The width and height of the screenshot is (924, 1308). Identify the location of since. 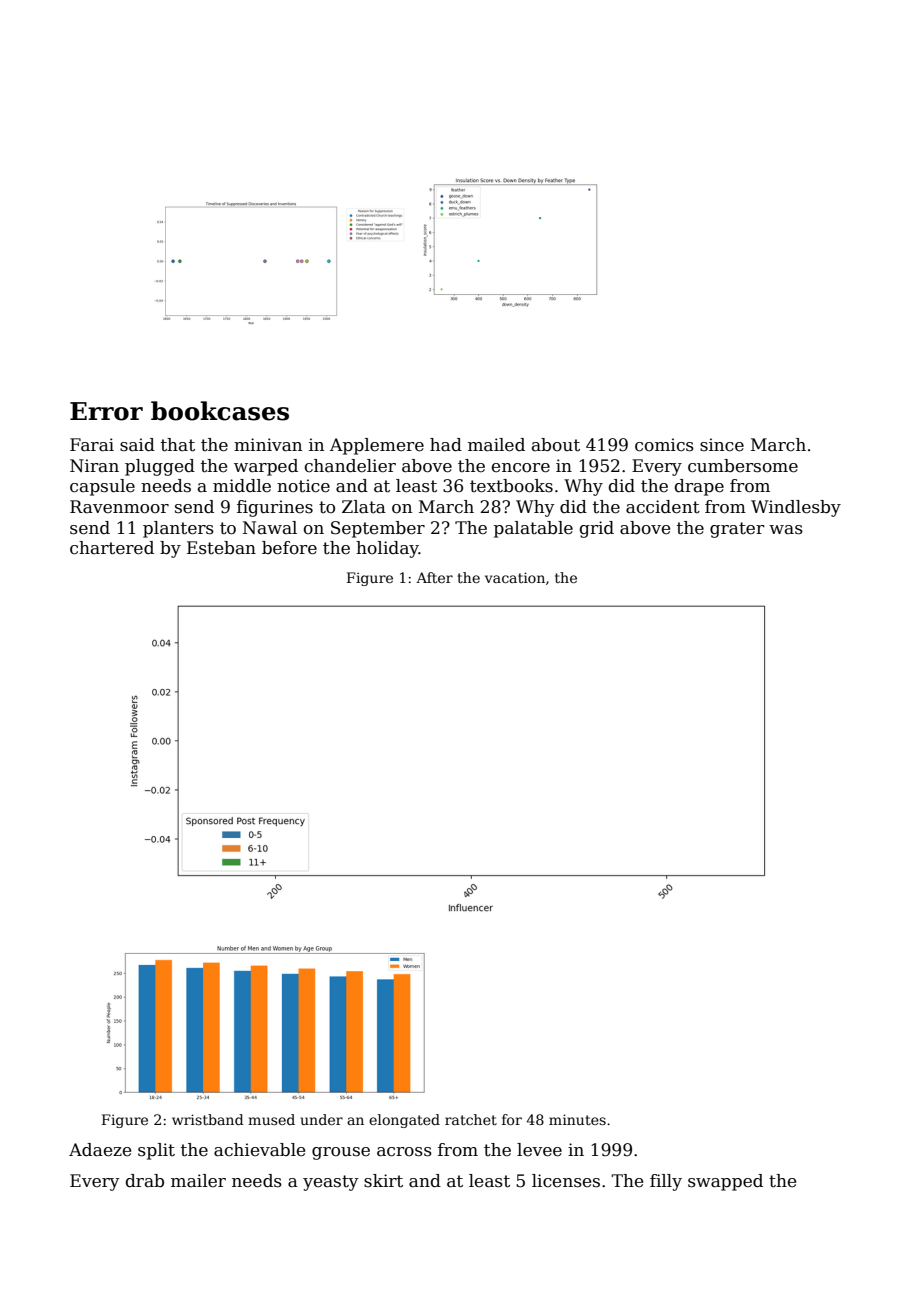
(722, 445).
